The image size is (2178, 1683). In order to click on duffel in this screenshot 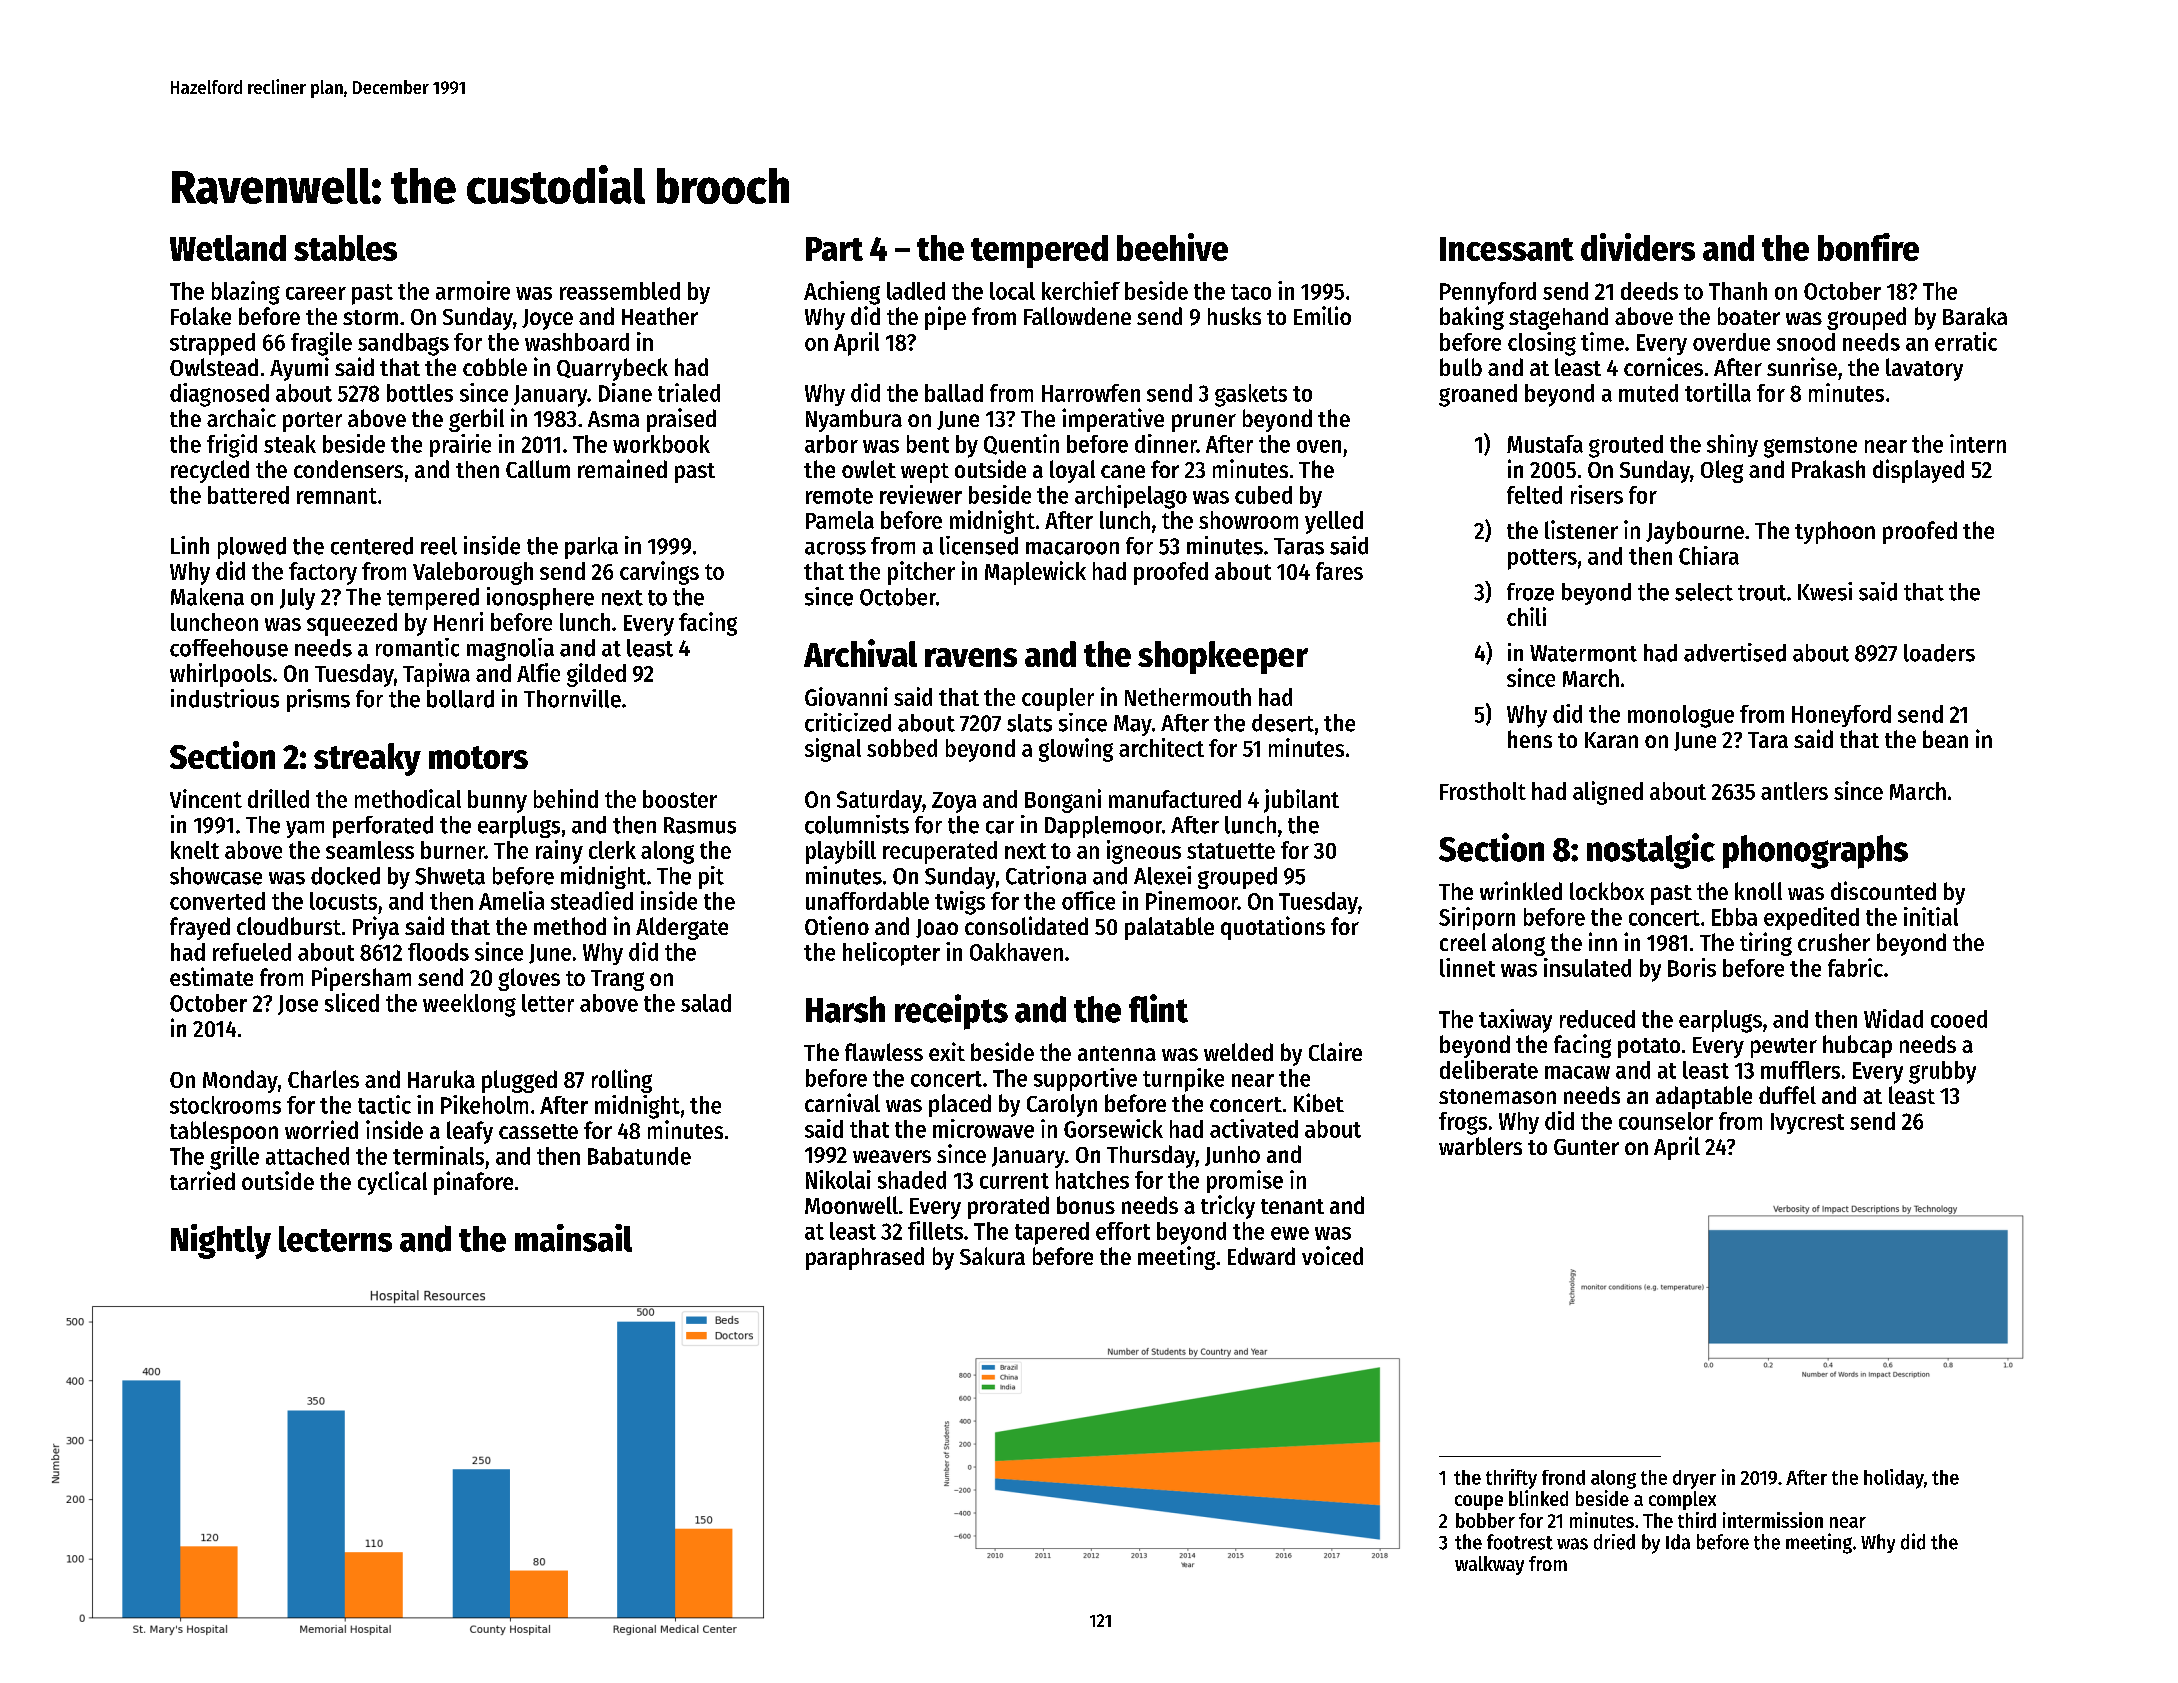, I will do `click(1787, 1095)`.
